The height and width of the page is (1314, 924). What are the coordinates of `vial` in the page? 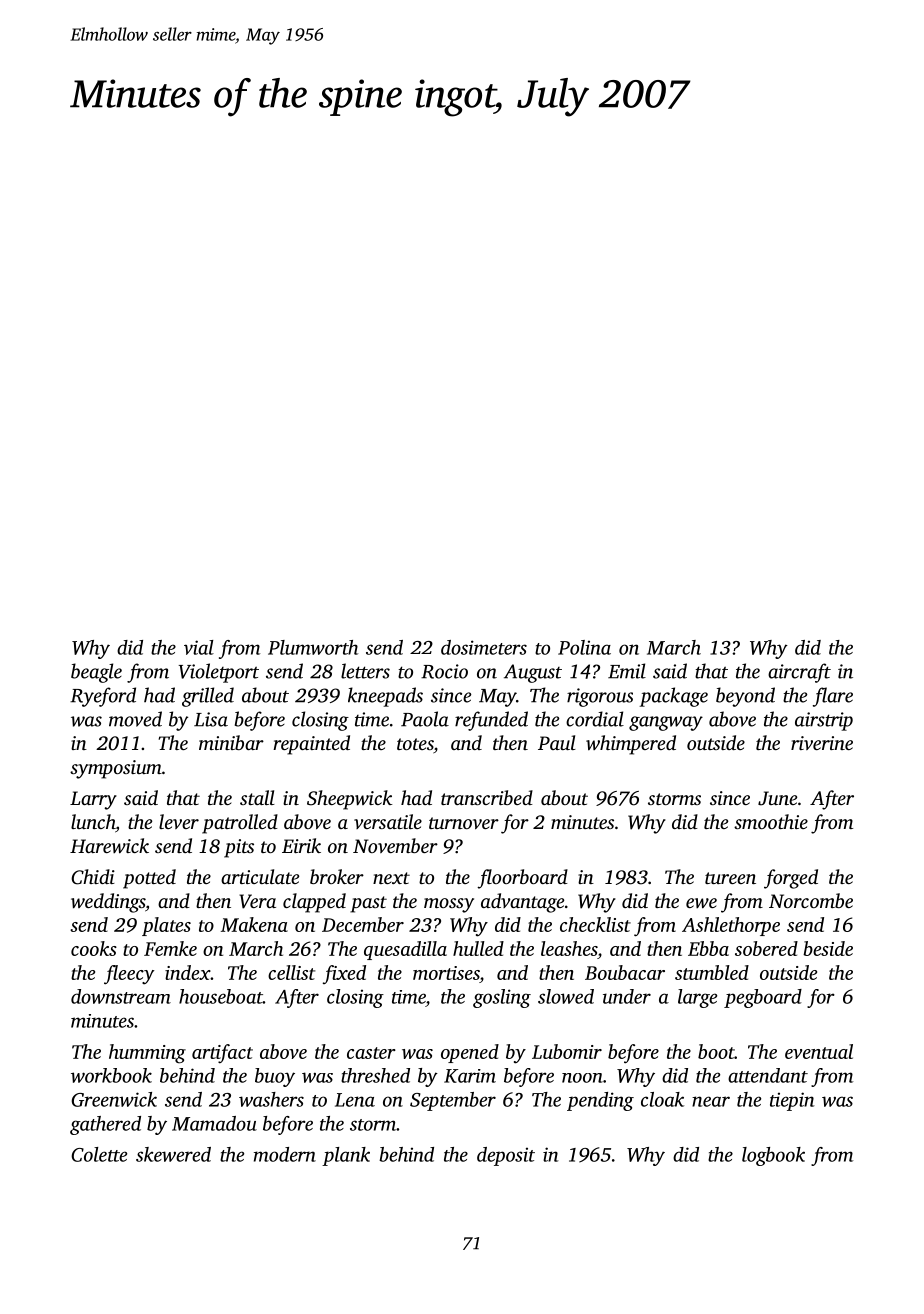 It's located at (199, 647).
